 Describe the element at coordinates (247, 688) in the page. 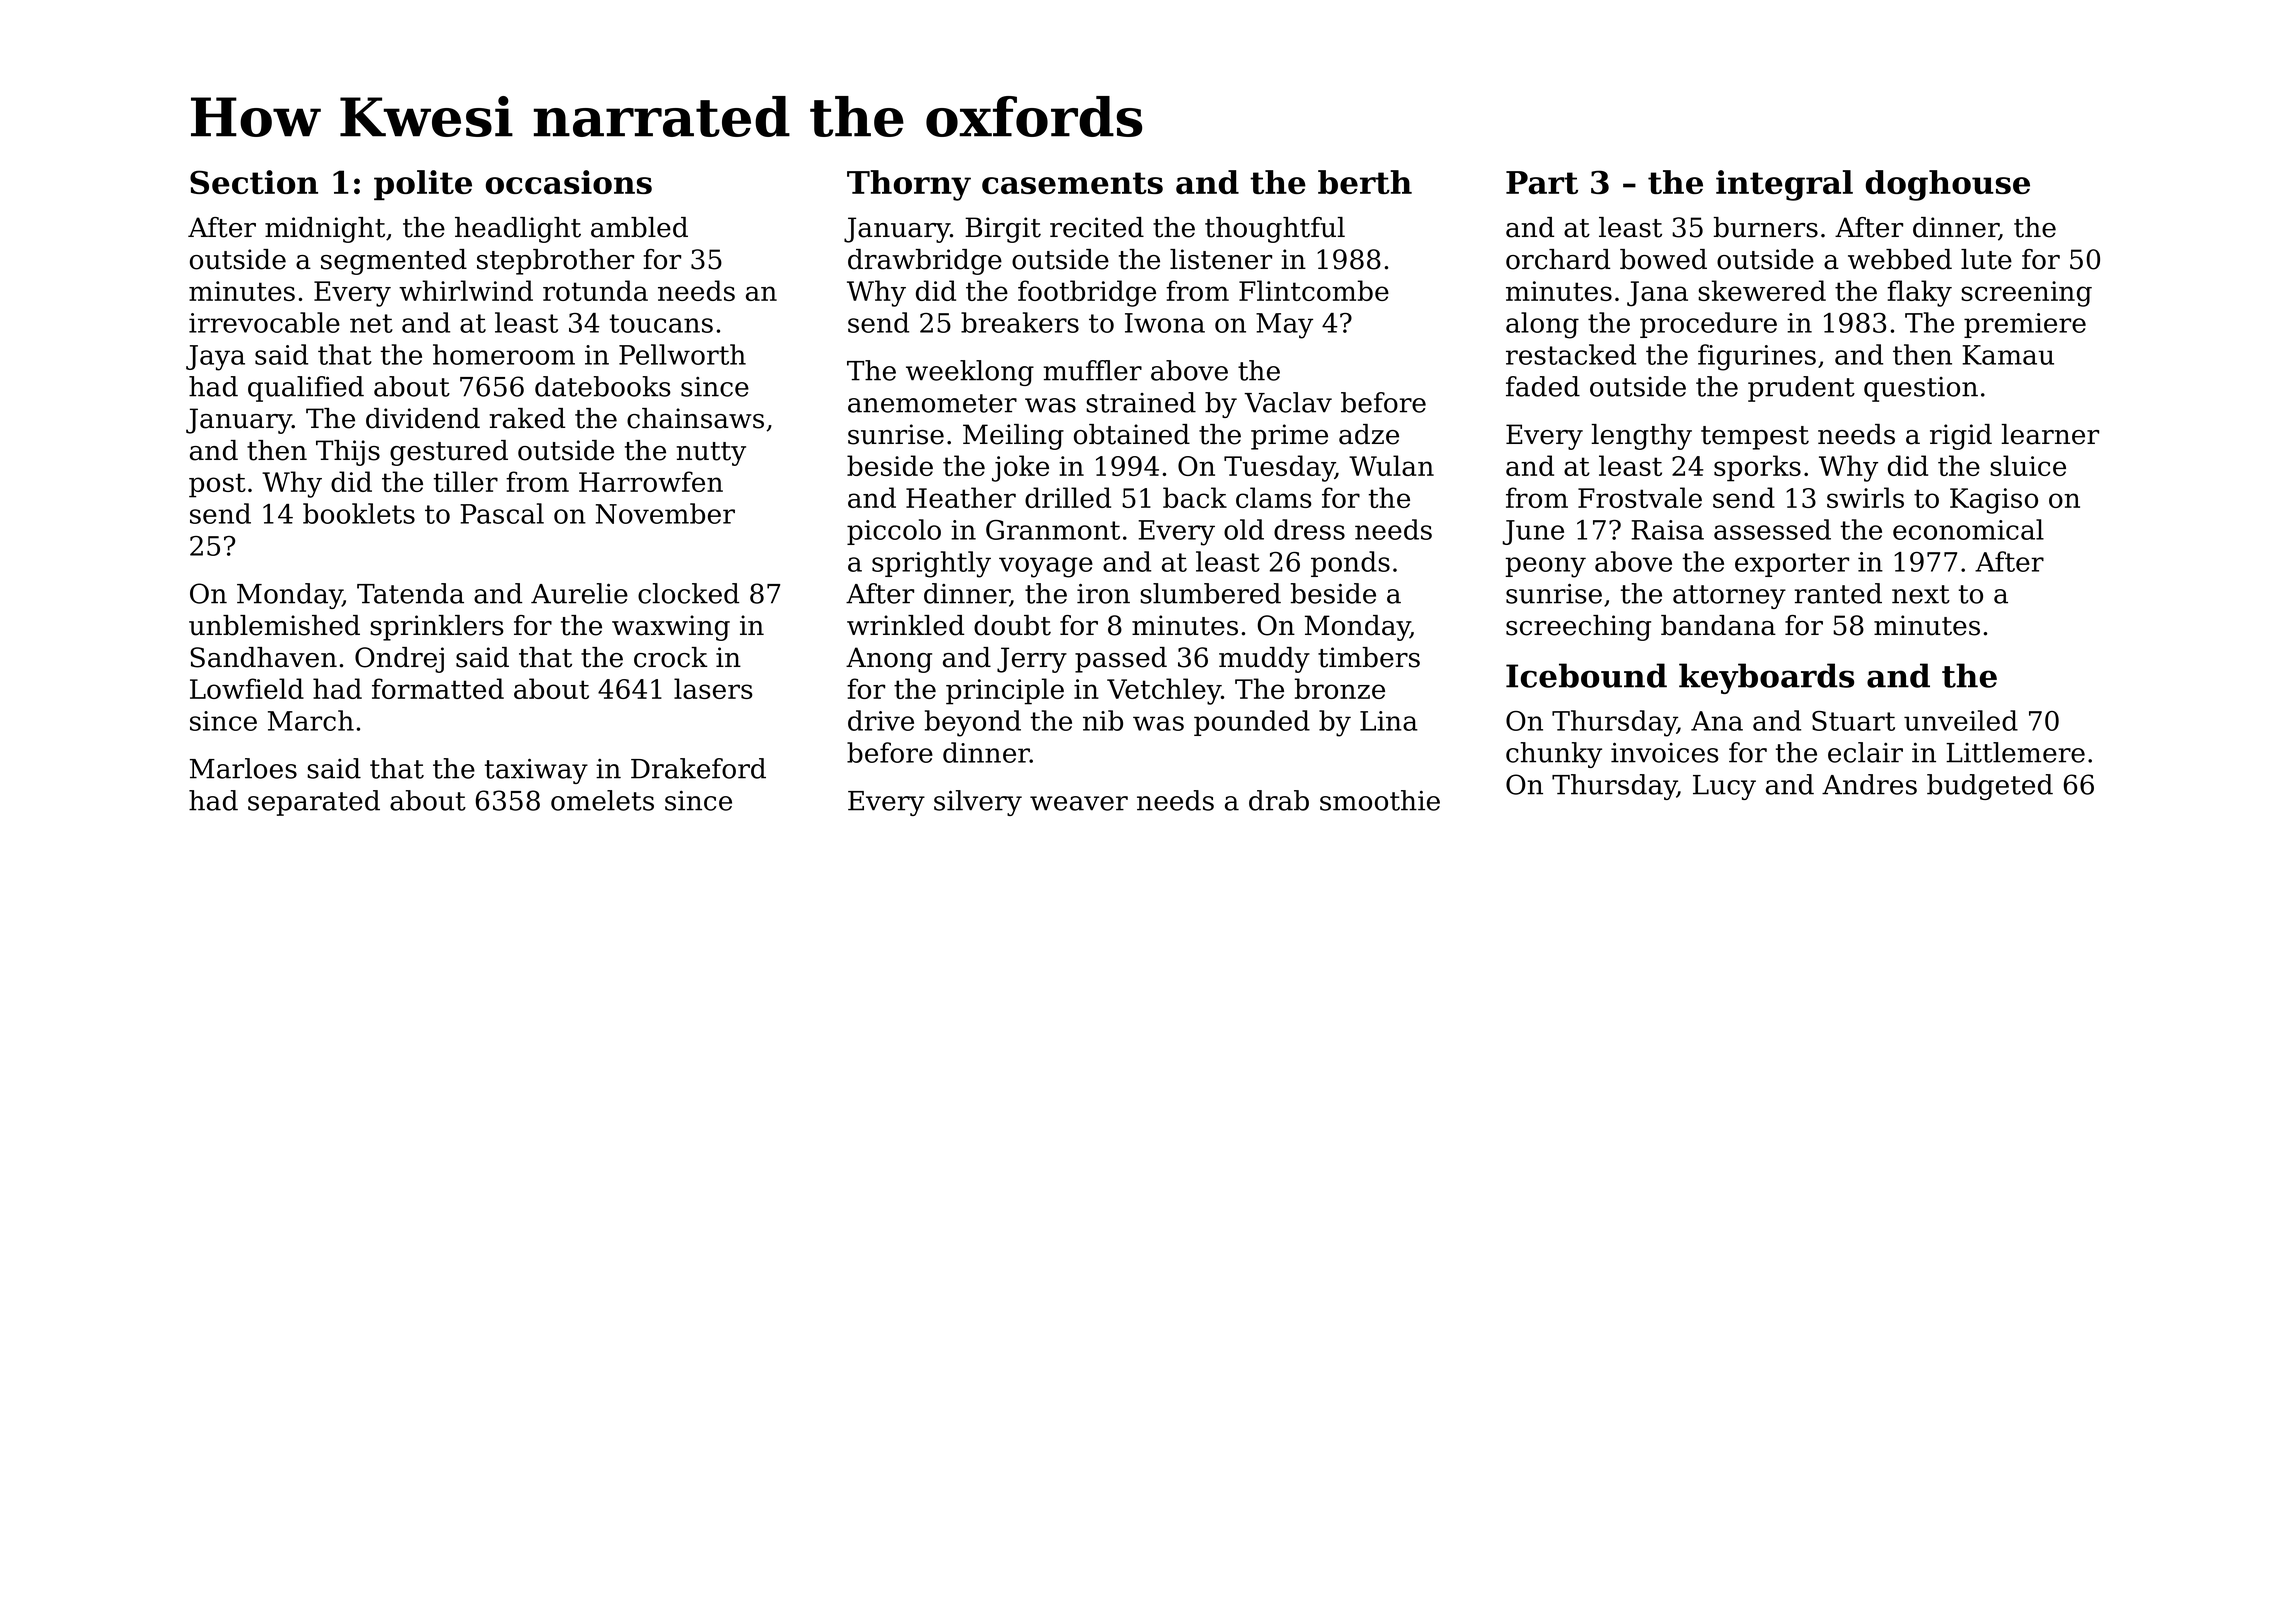

I see `Lowfield` at that location.
